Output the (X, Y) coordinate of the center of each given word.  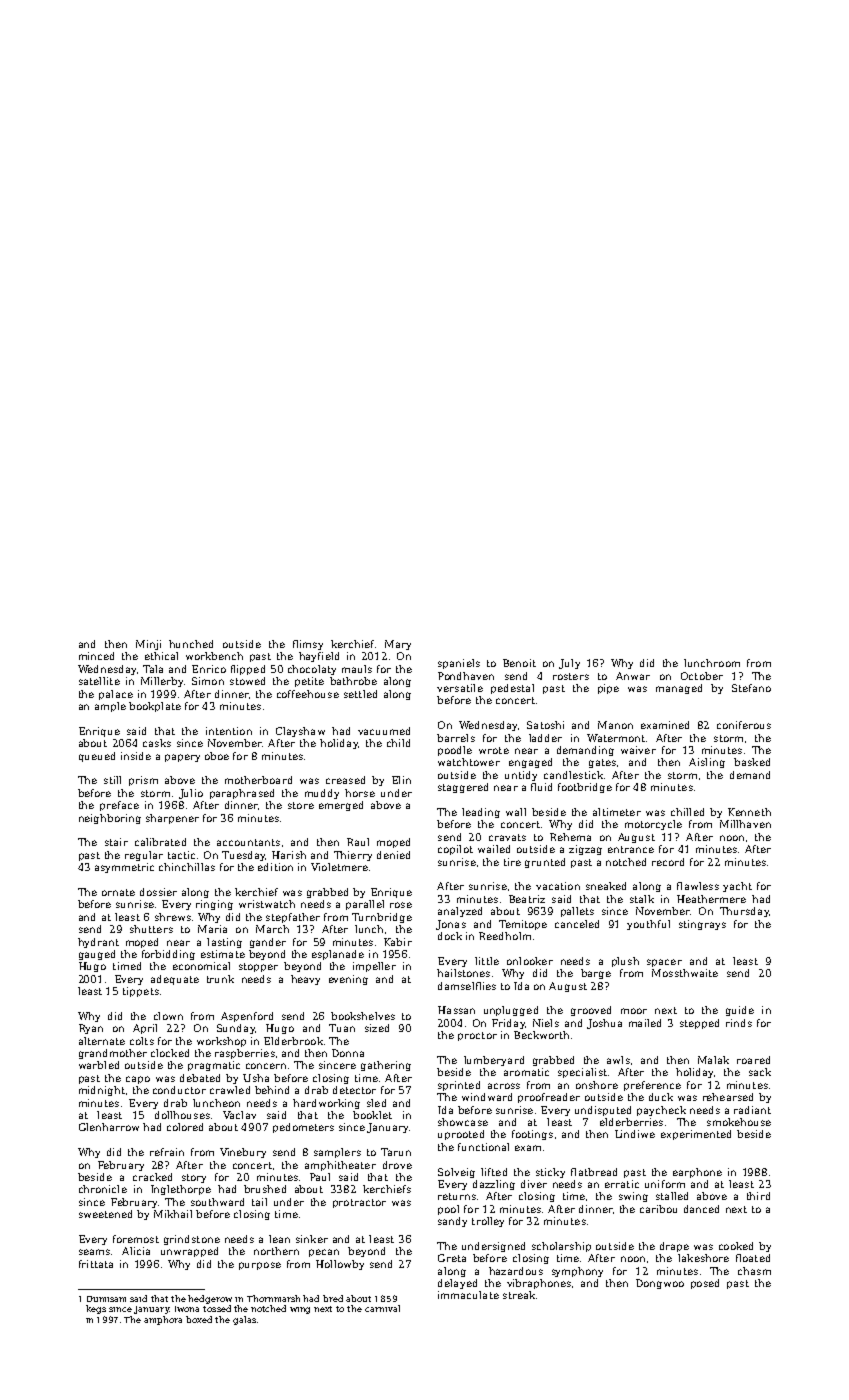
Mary (398, 645)
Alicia (136, 1251)
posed (705, 1284)
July (569, 664)
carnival (382, 1308)
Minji (148, 645)
